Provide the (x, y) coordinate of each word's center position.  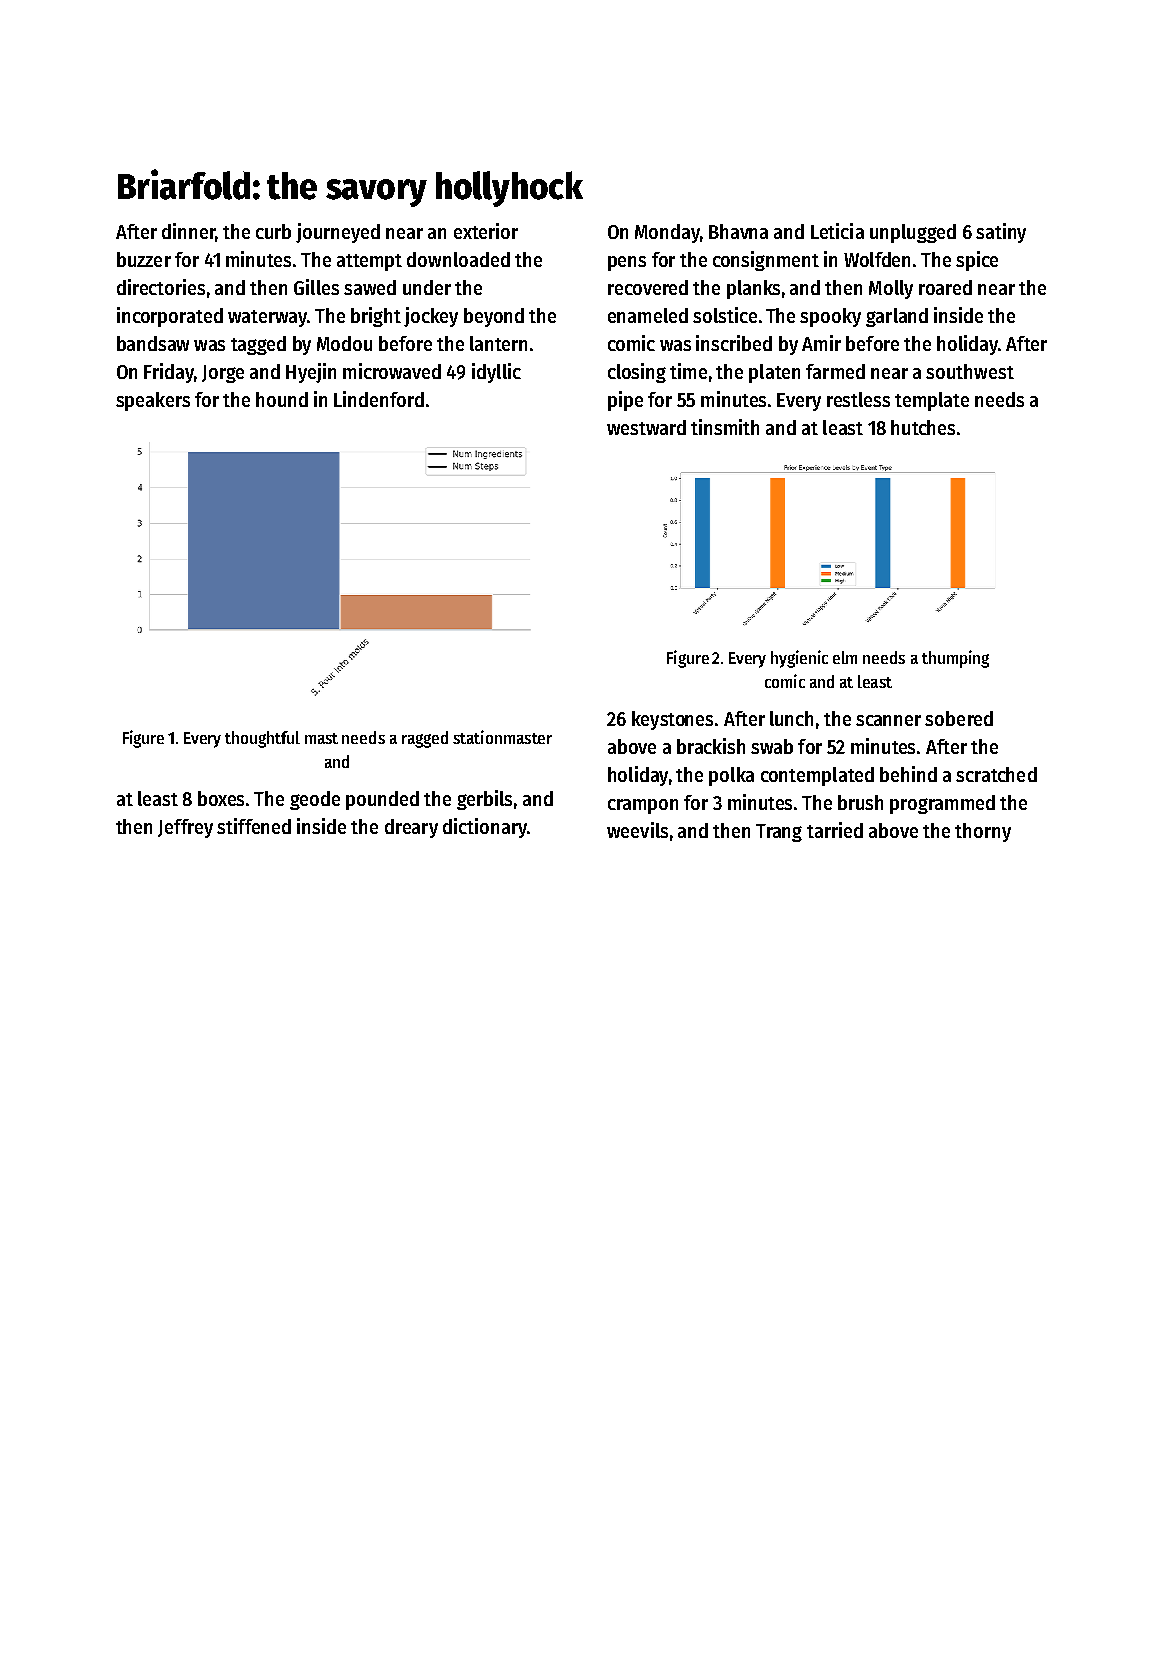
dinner (188, 231)
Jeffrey (185, 828)
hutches (923, 427)
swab (772, 746)
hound (282, 399)
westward (646, 427)
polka (731, 776)
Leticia (837, 231)
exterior (486, 231)
